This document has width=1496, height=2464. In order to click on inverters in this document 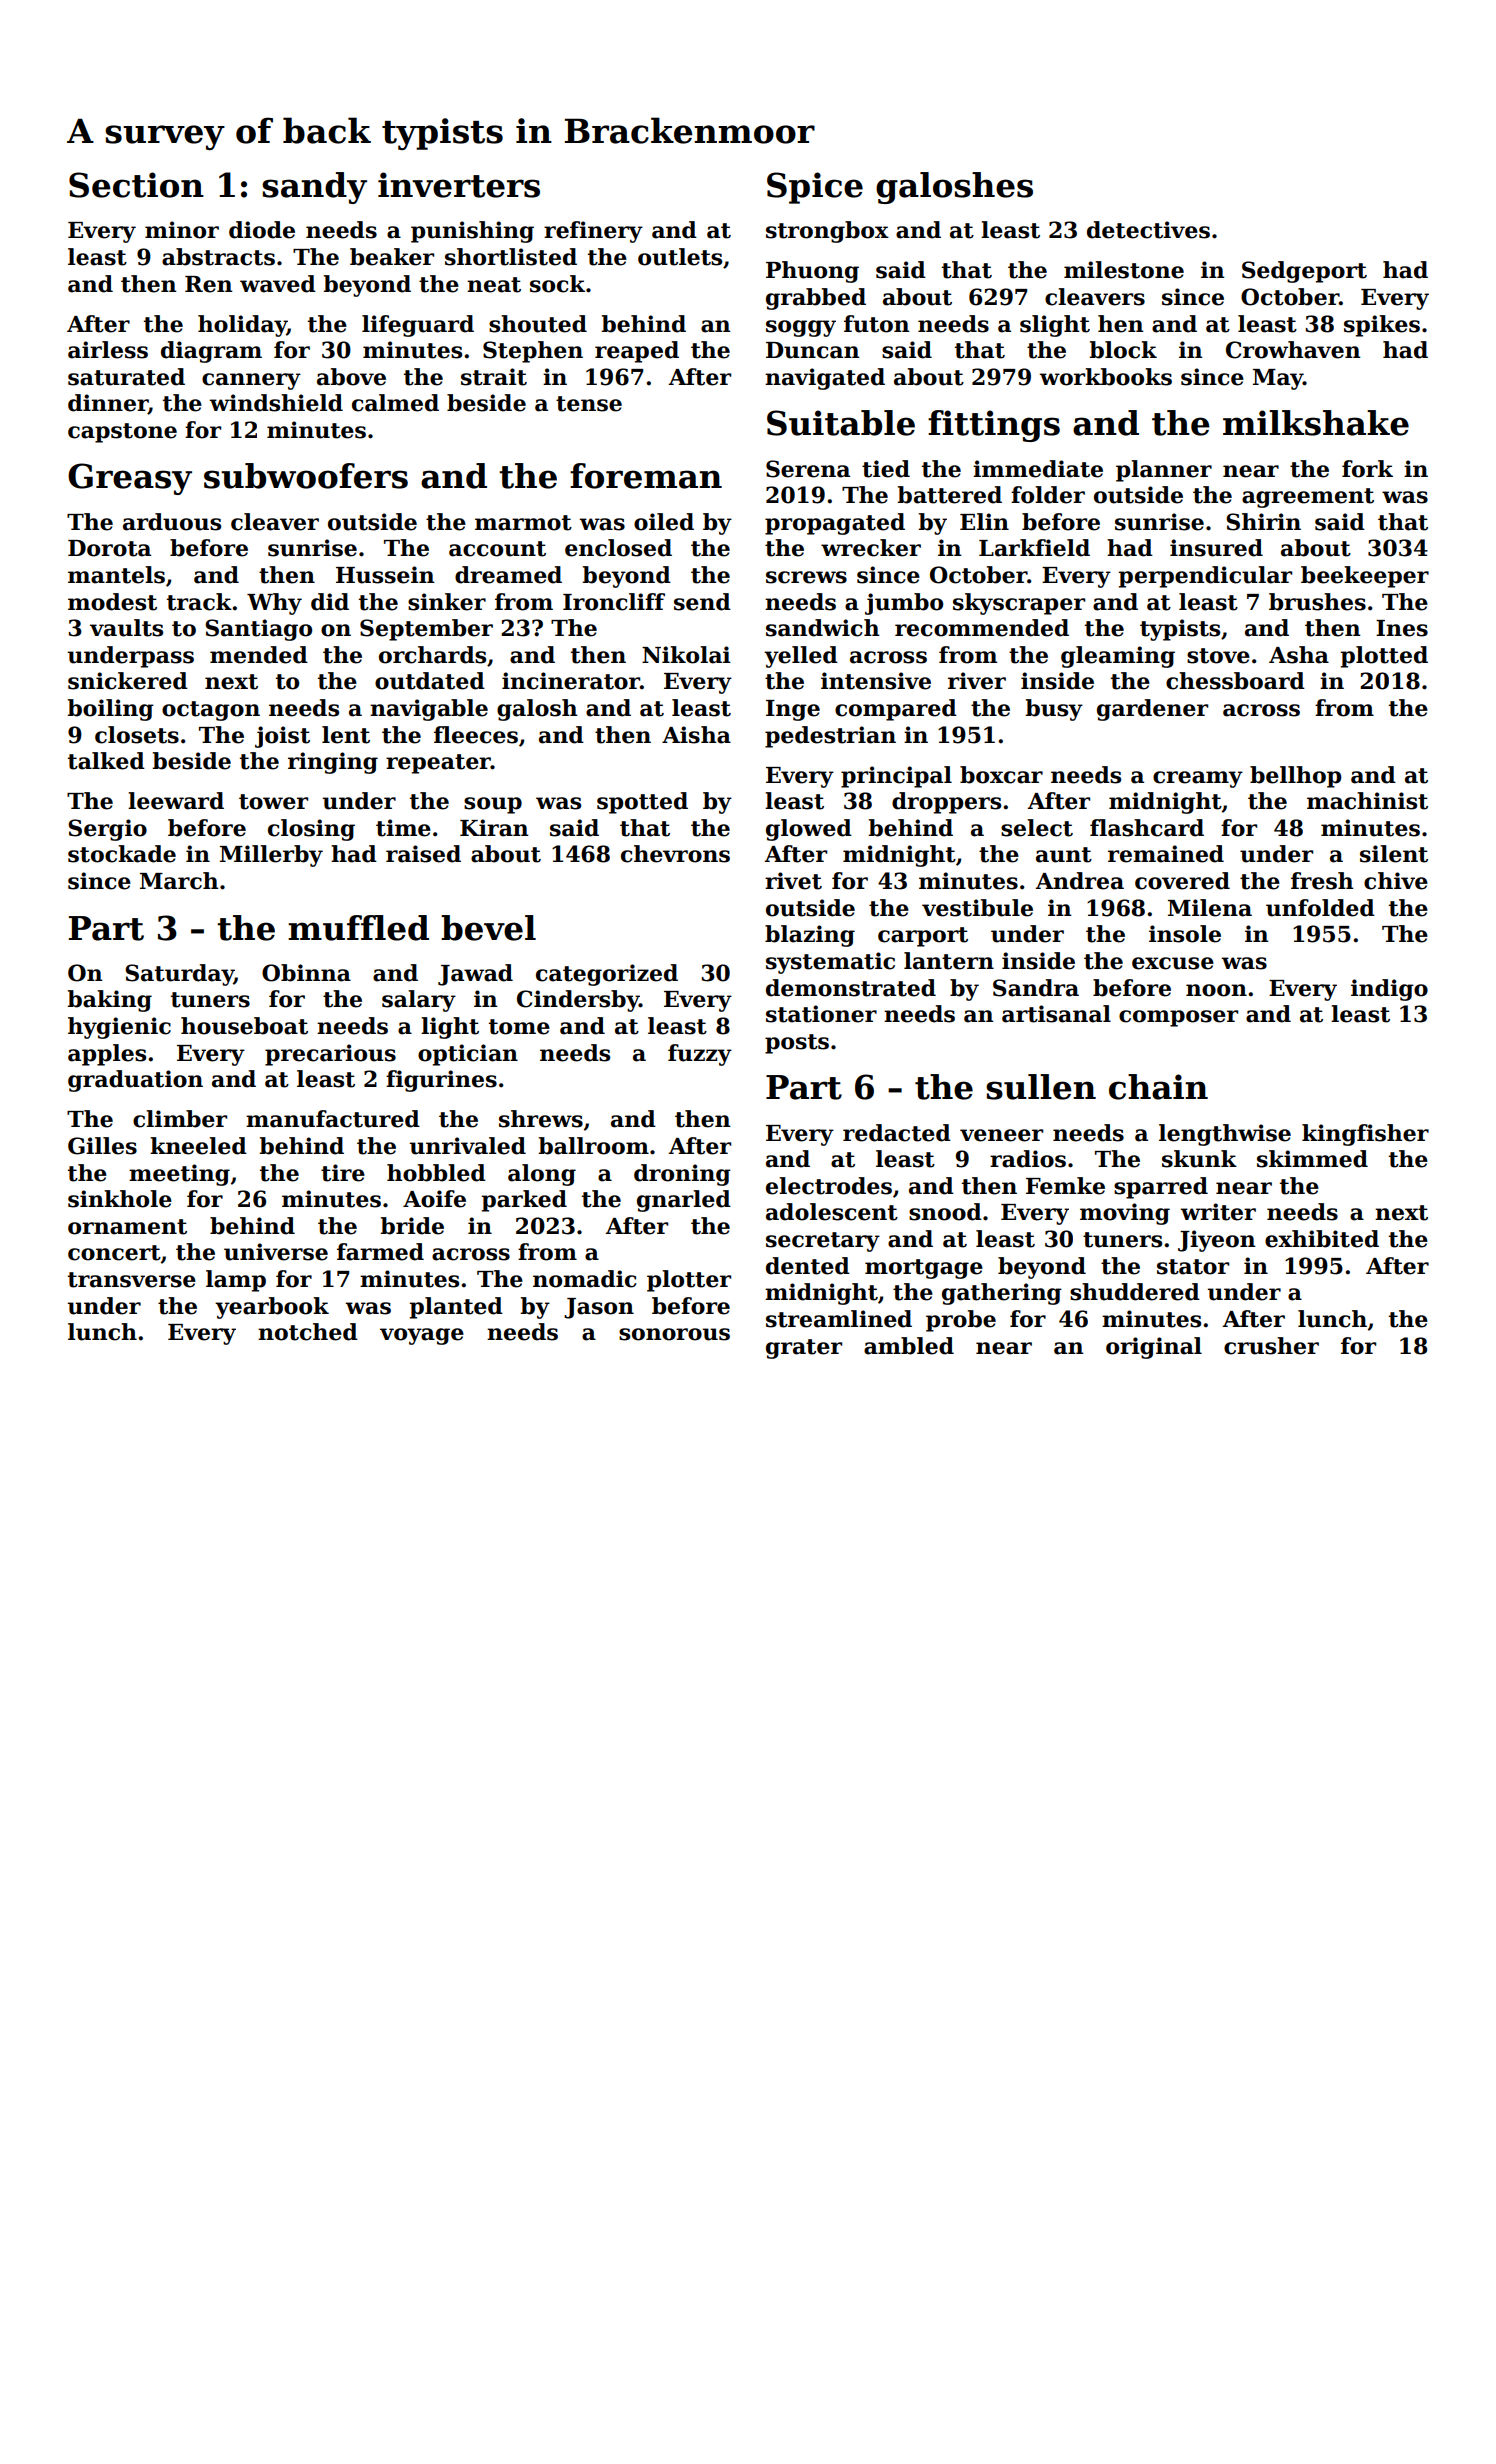, I will do `click(459, 185)`.
